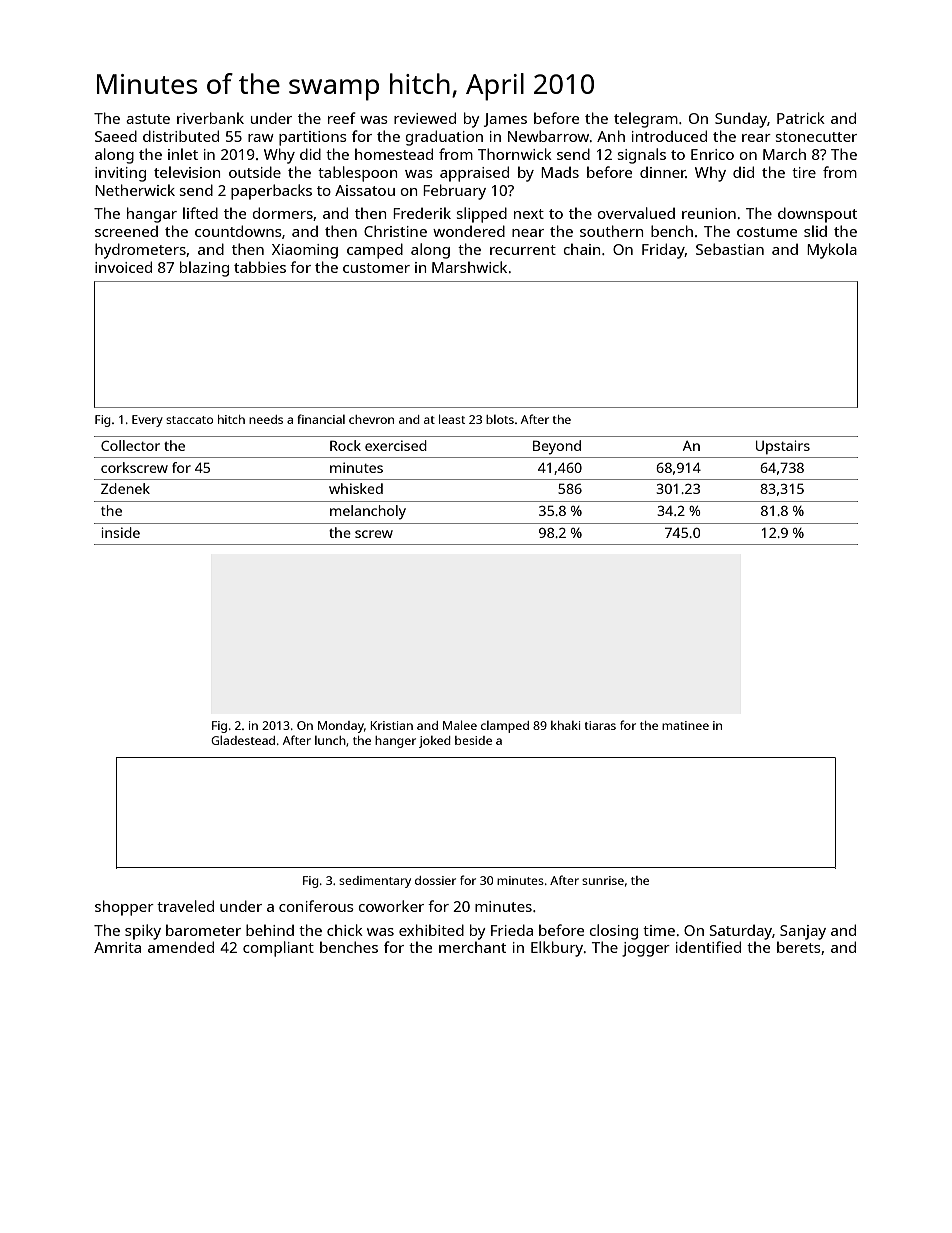  What do you see at coordinates (557, 949) in the screenshot?
I see `Elkbury` at bounding box center [557, 949].
